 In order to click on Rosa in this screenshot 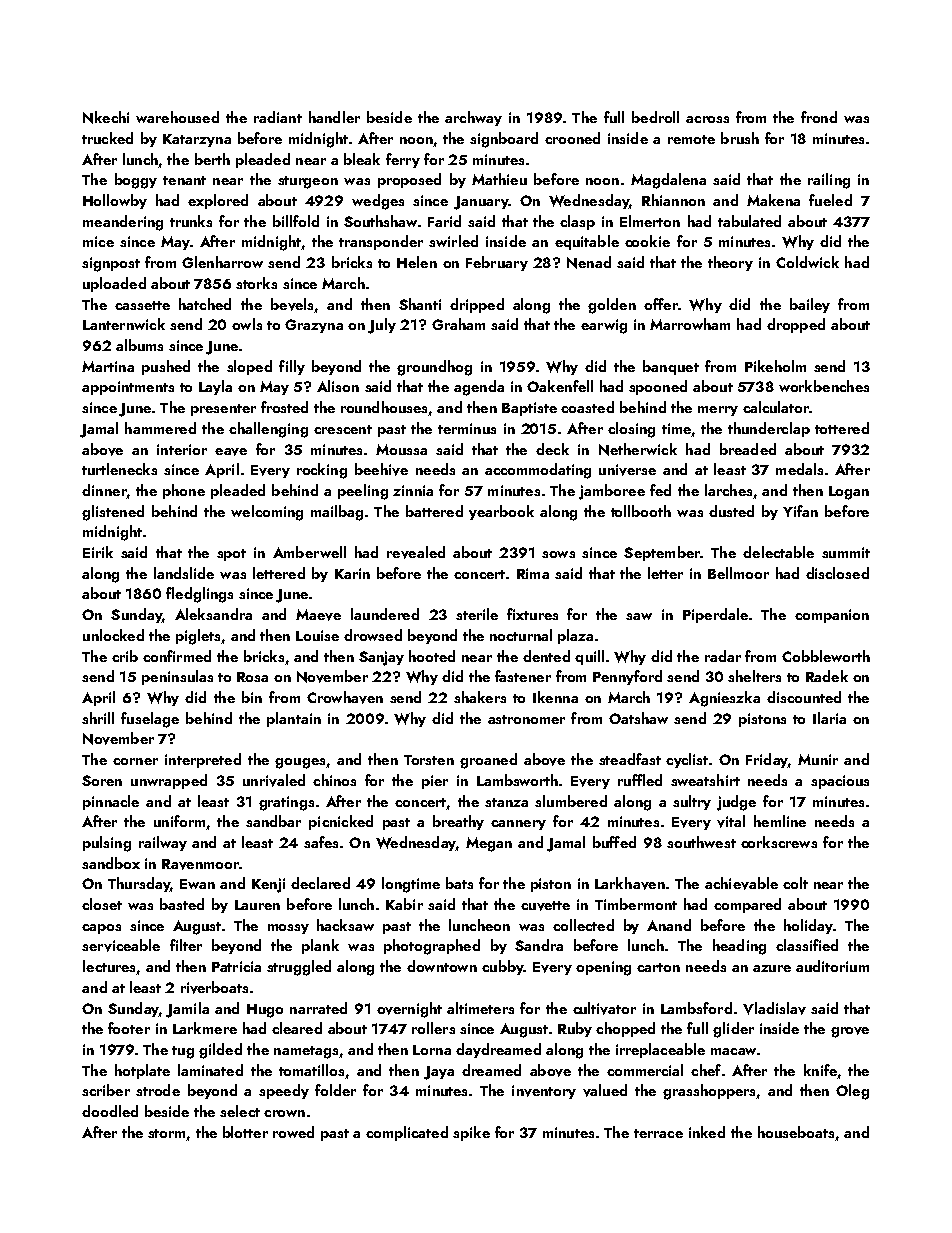, I will do `click(252, 677)`.
